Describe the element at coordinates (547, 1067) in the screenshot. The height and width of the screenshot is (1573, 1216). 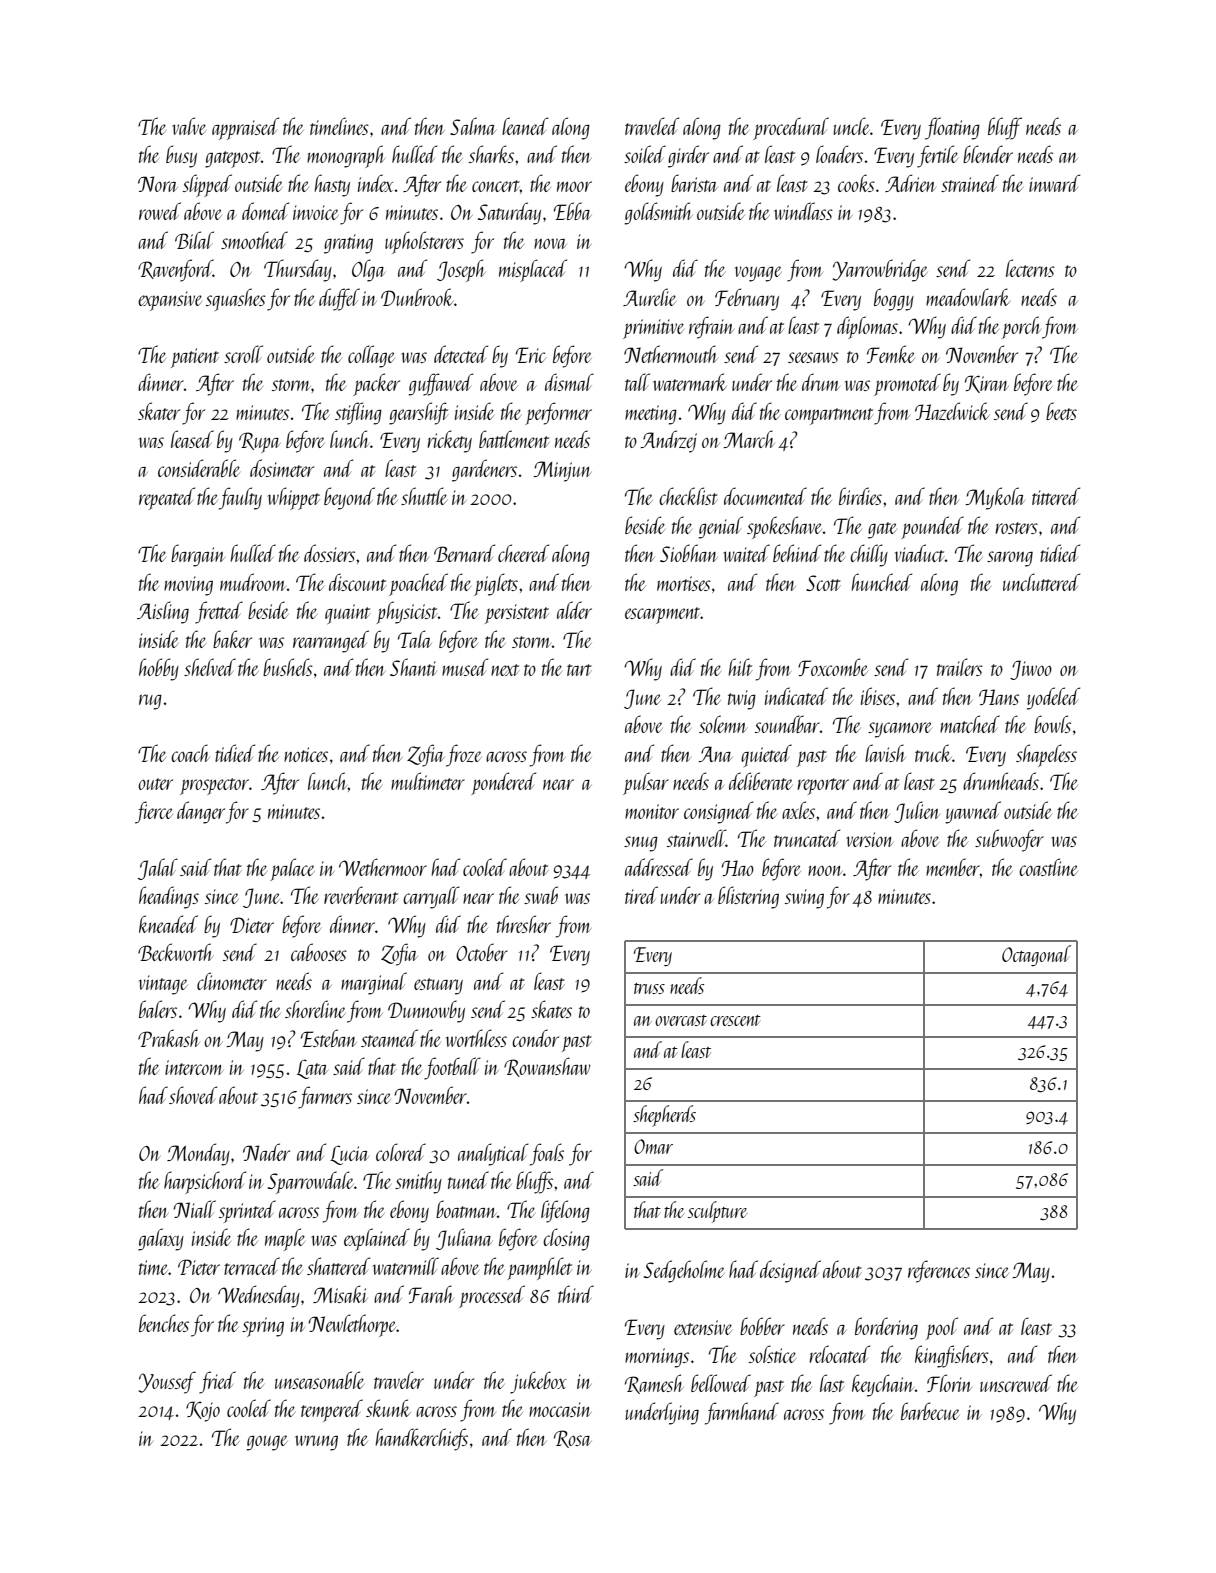
I see `Rowanshaw` at that location.
